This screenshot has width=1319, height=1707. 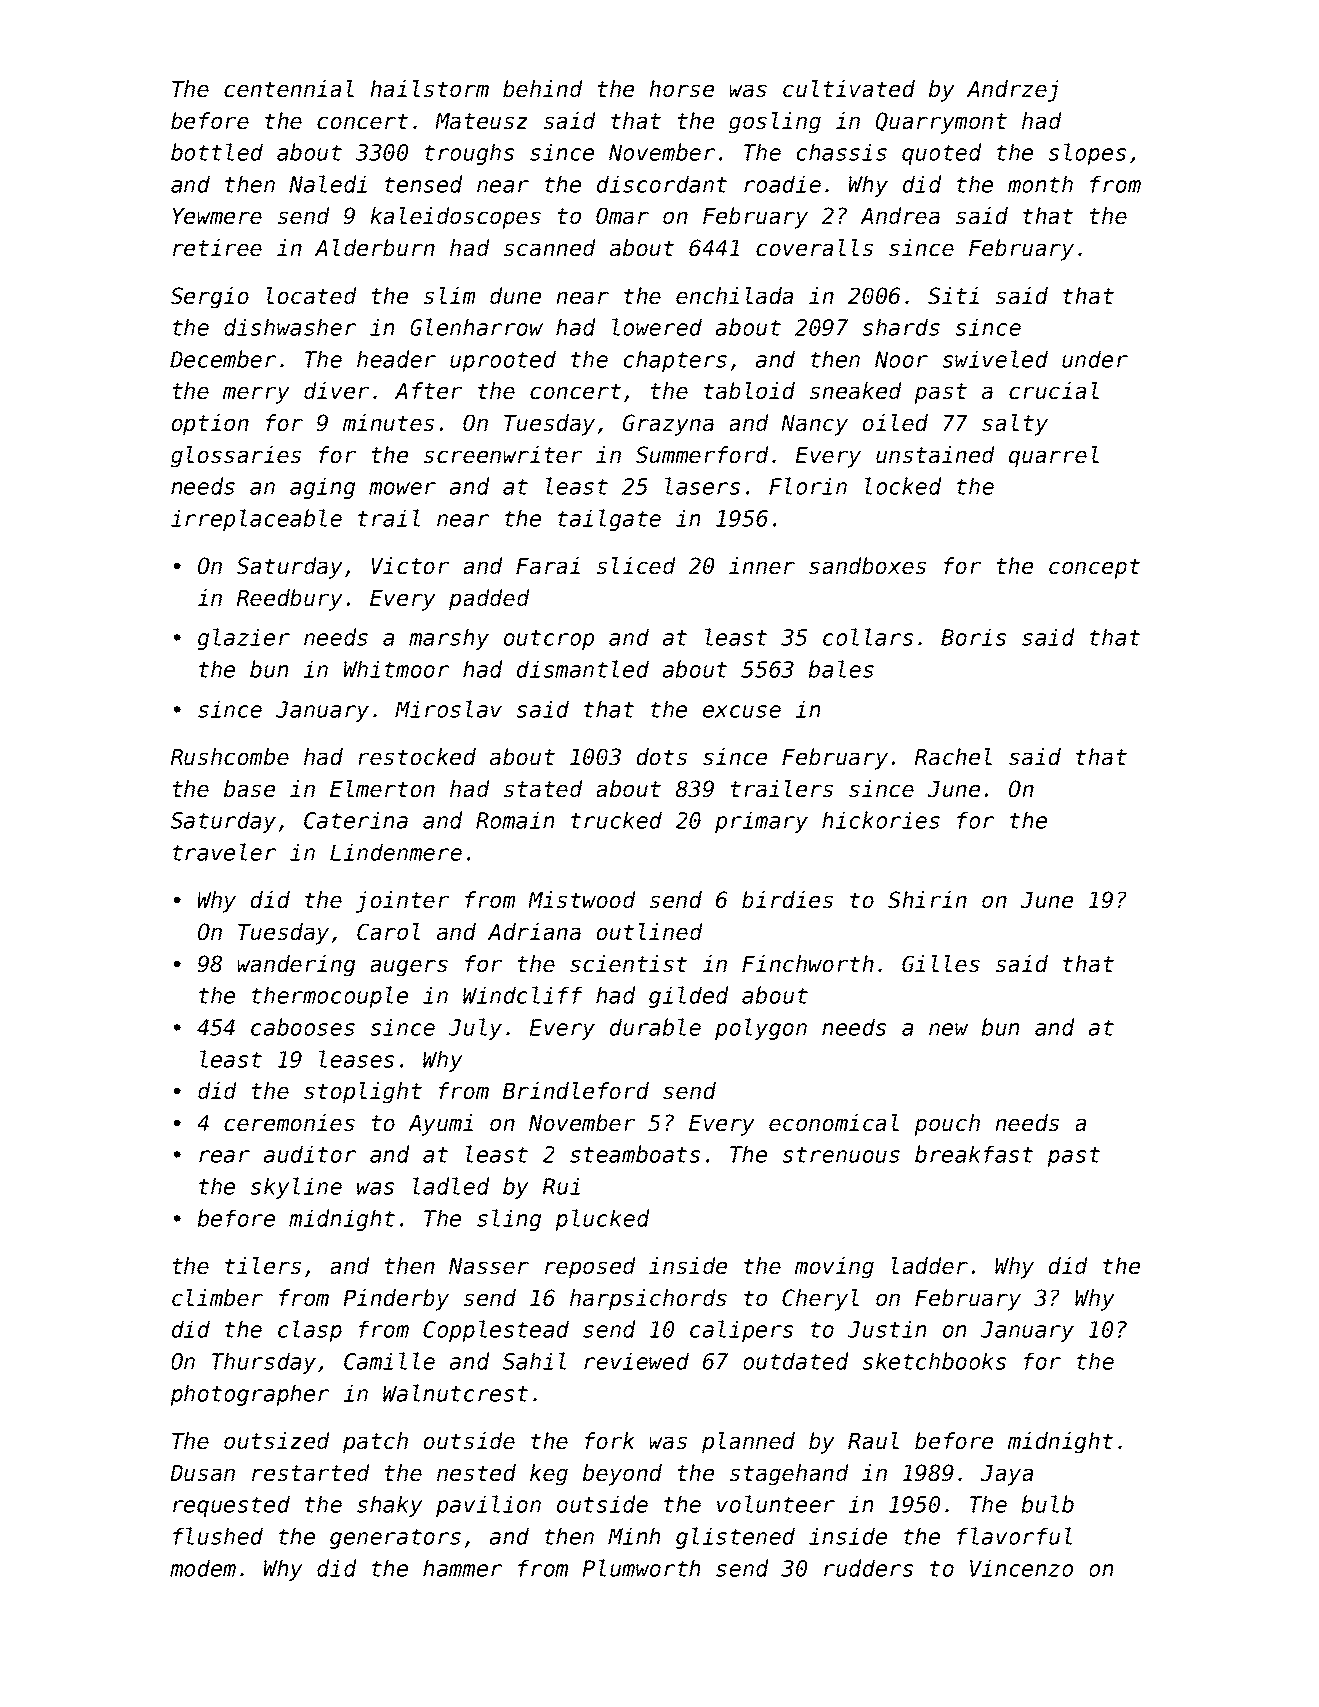 I want to click on Romain, so click(x=515, y=820).
